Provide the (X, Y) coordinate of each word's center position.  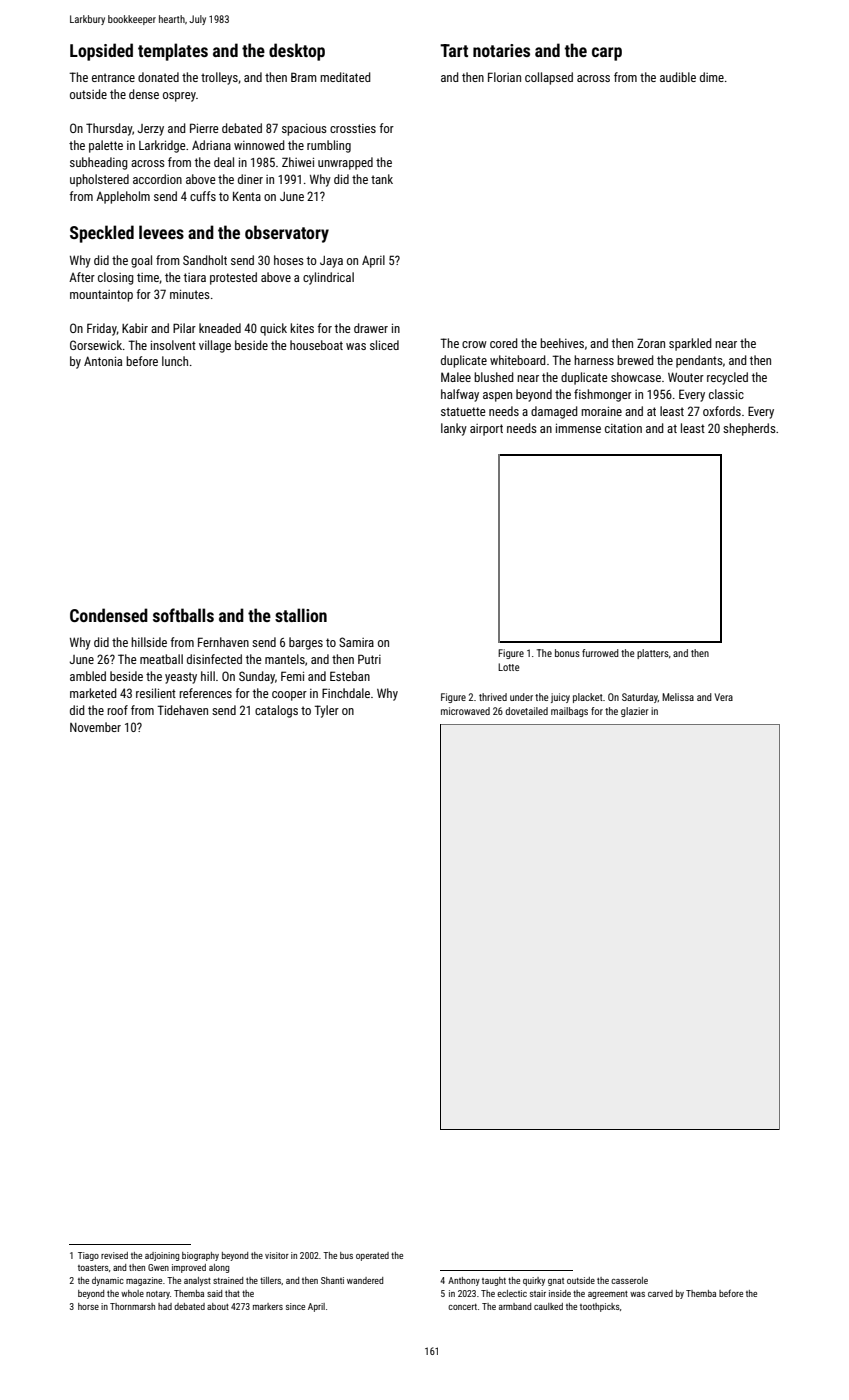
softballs (183, 615)
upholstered (99, 180)
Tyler (326, 711)
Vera (724, 697)
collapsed (549, 78)
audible (678, 77)
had (165, 1306)
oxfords (722, 411)
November (95, 727)
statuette (463, 411)
